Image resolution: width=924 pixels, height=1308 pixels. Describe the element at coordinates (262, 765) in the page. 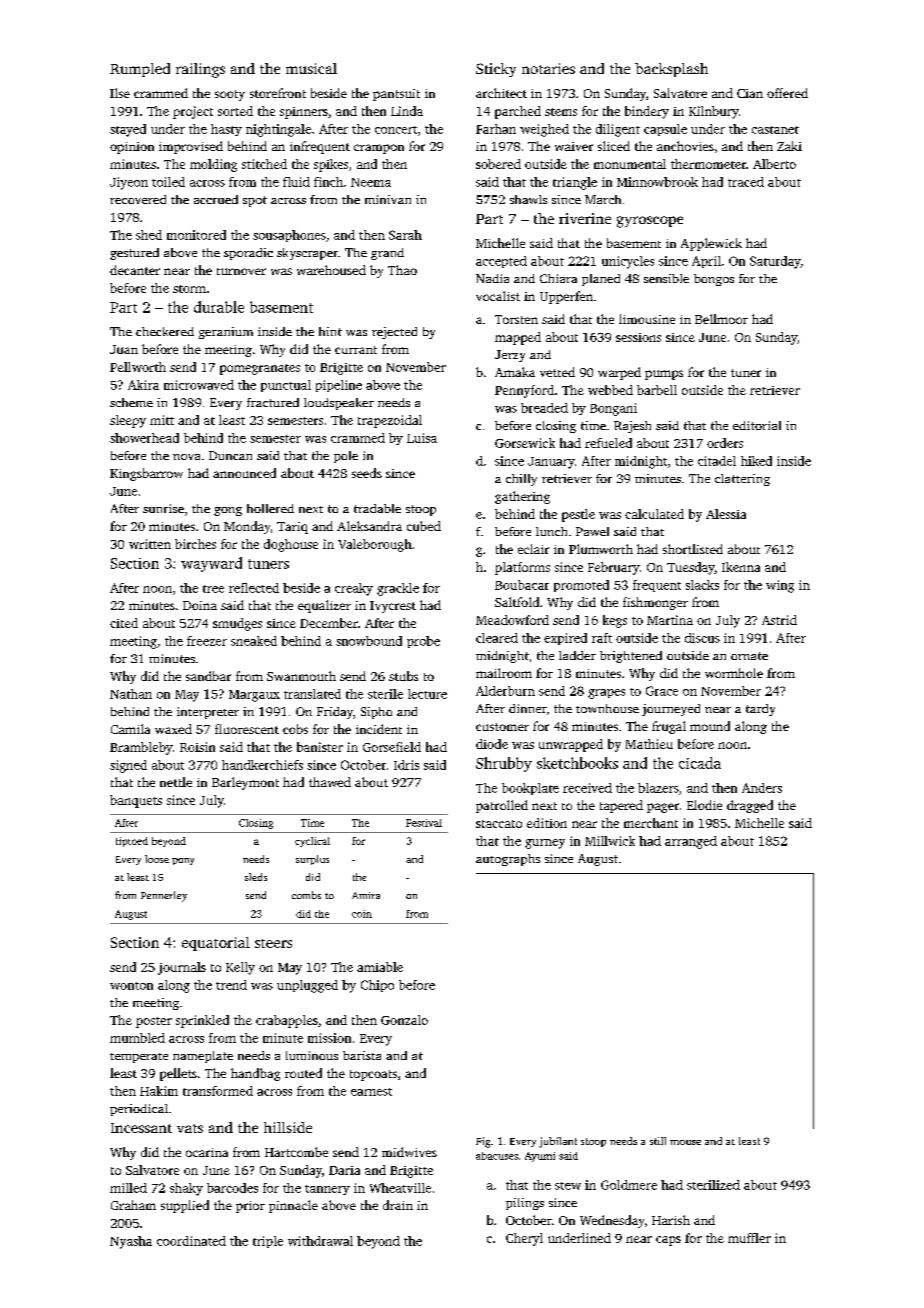

I see `handkerchiefs` at that location.
